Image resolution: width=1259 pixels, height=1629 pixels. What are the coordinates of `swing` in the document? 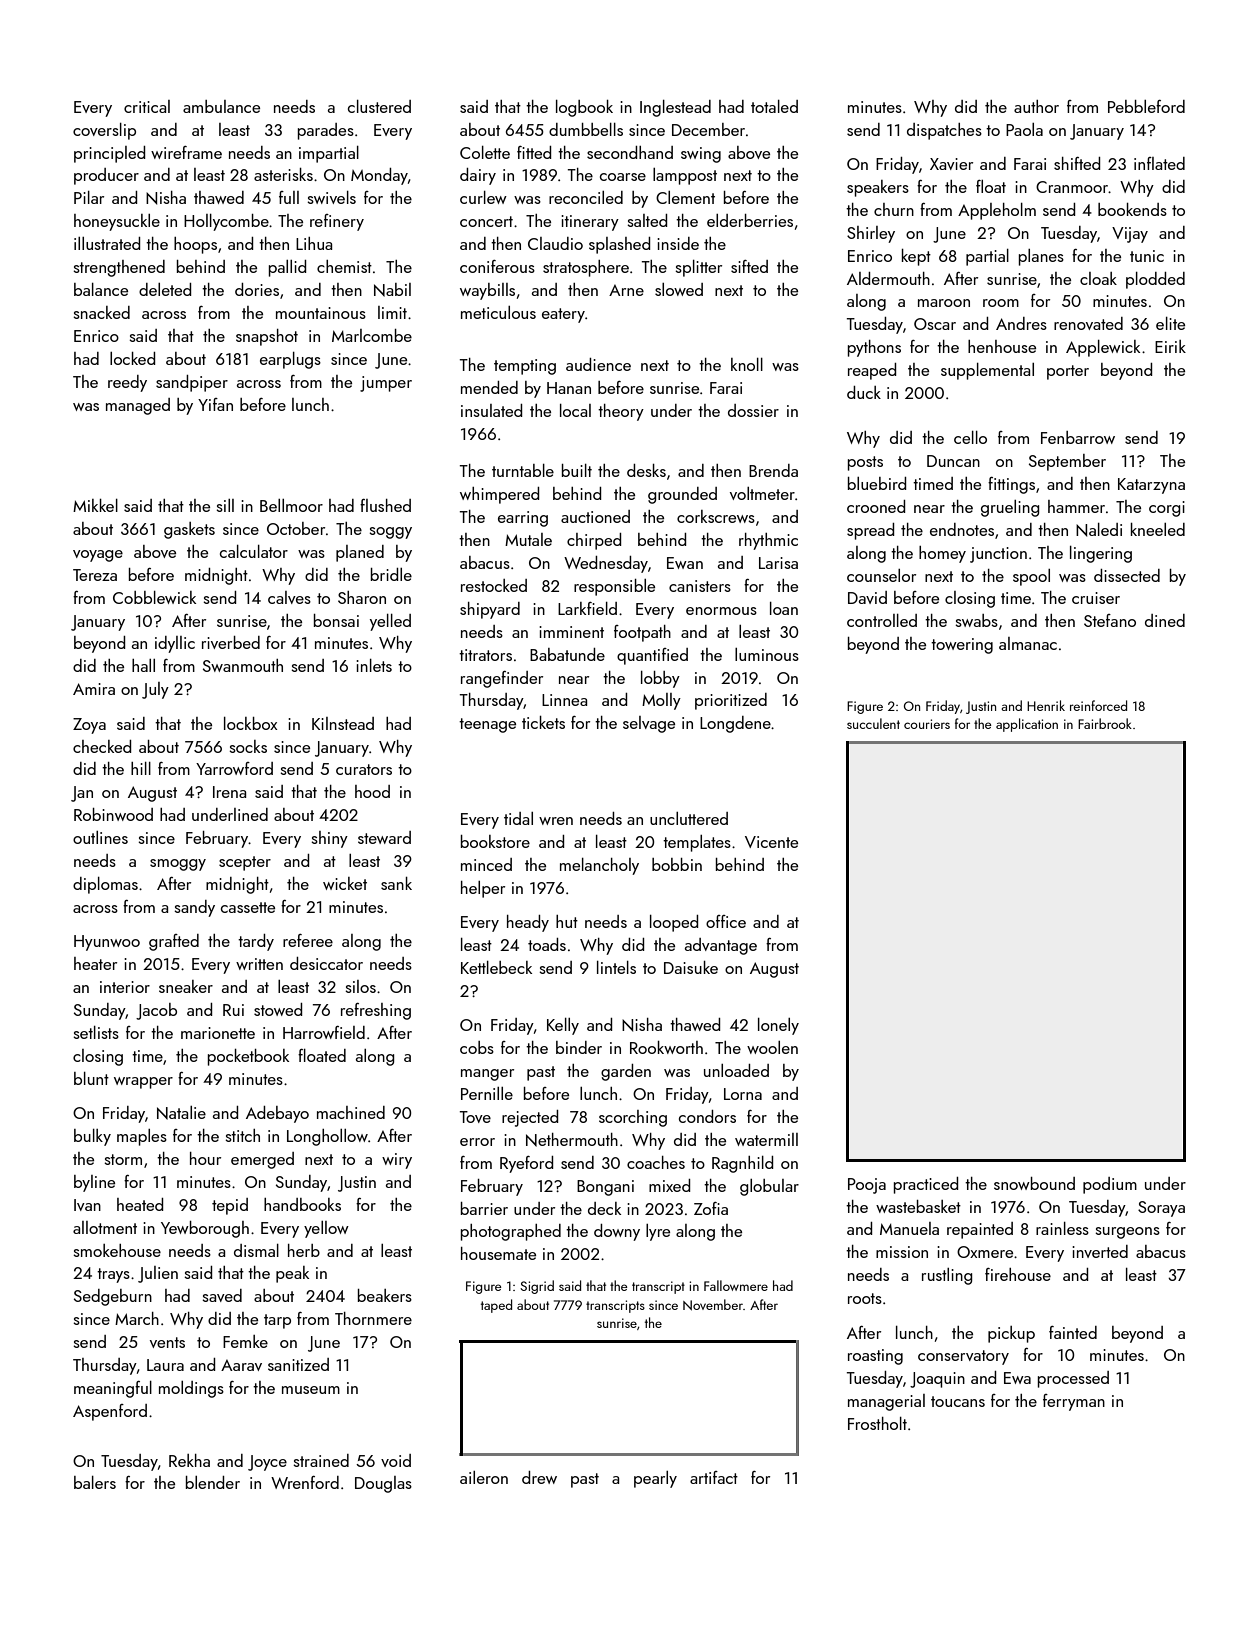 It's located at (701, 155).
